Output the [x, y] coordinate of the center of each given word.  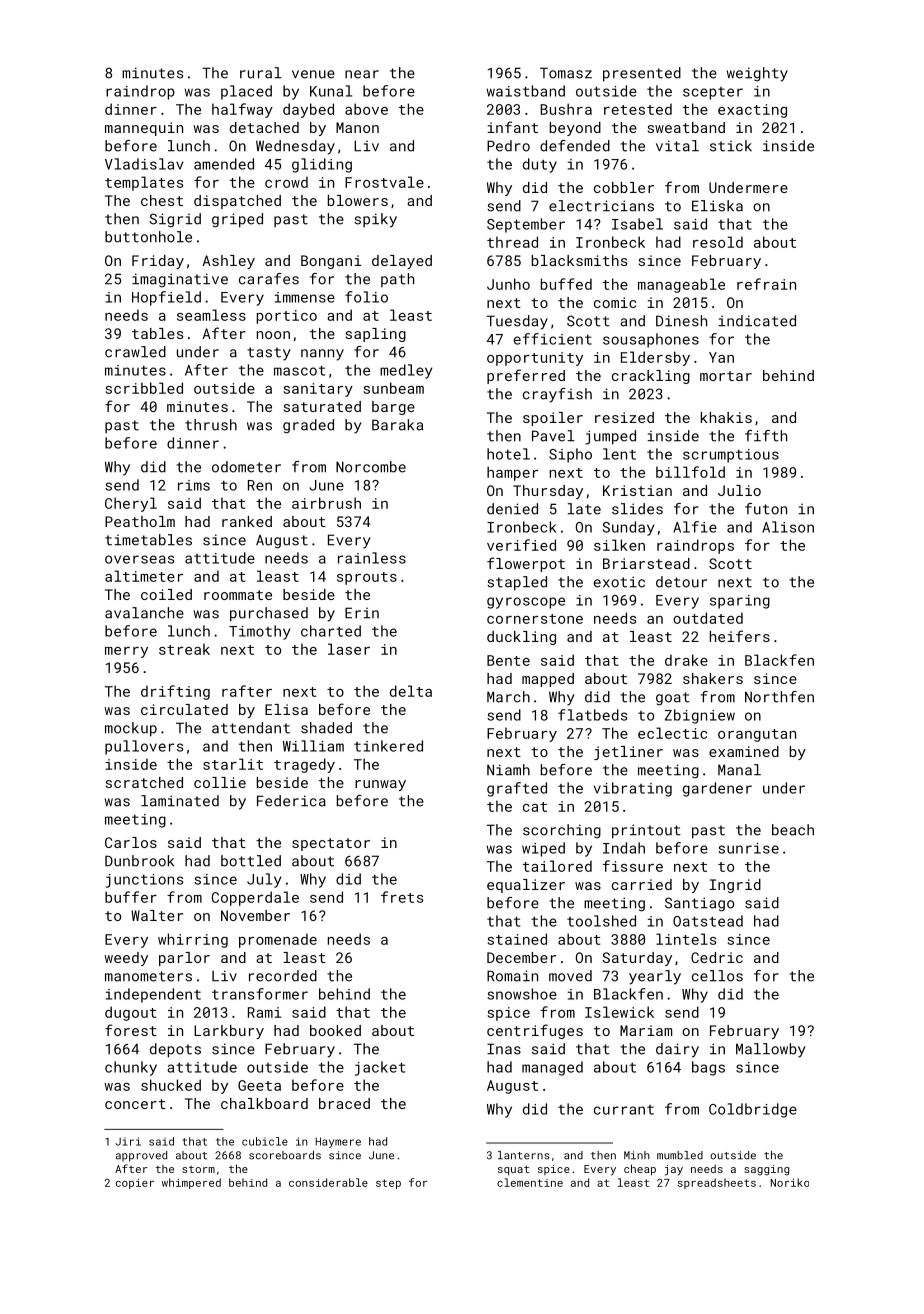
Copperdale [255, 898]
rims [194, 485]
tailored [557, 866]
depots [175, 1050]
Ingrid [735, 886]
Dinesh [681, 321]
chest [162, 200]
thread [512, 242]
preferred [526, 376]
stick [731, 146]
